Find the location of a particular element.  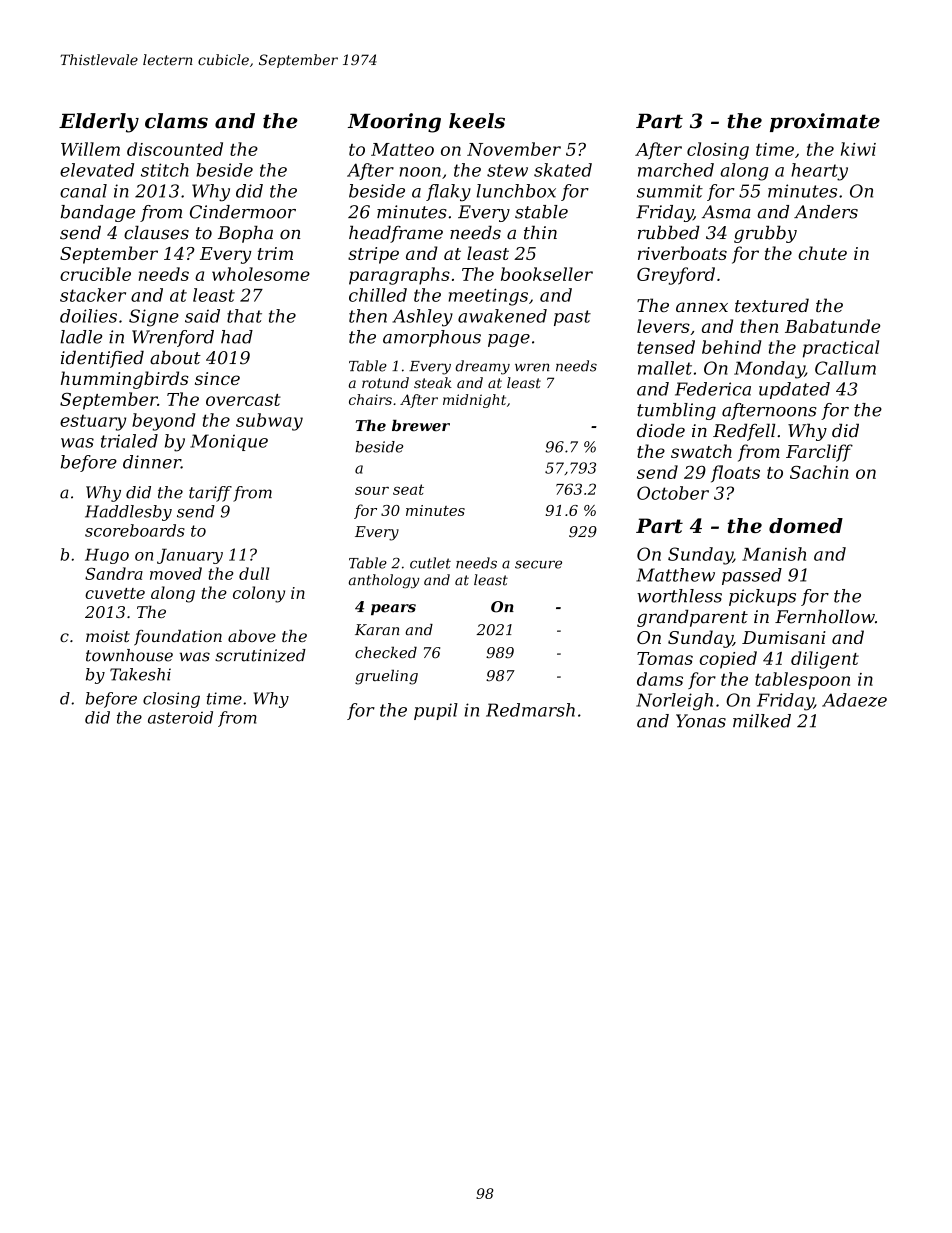

past is located at coordinates (572, 318).
